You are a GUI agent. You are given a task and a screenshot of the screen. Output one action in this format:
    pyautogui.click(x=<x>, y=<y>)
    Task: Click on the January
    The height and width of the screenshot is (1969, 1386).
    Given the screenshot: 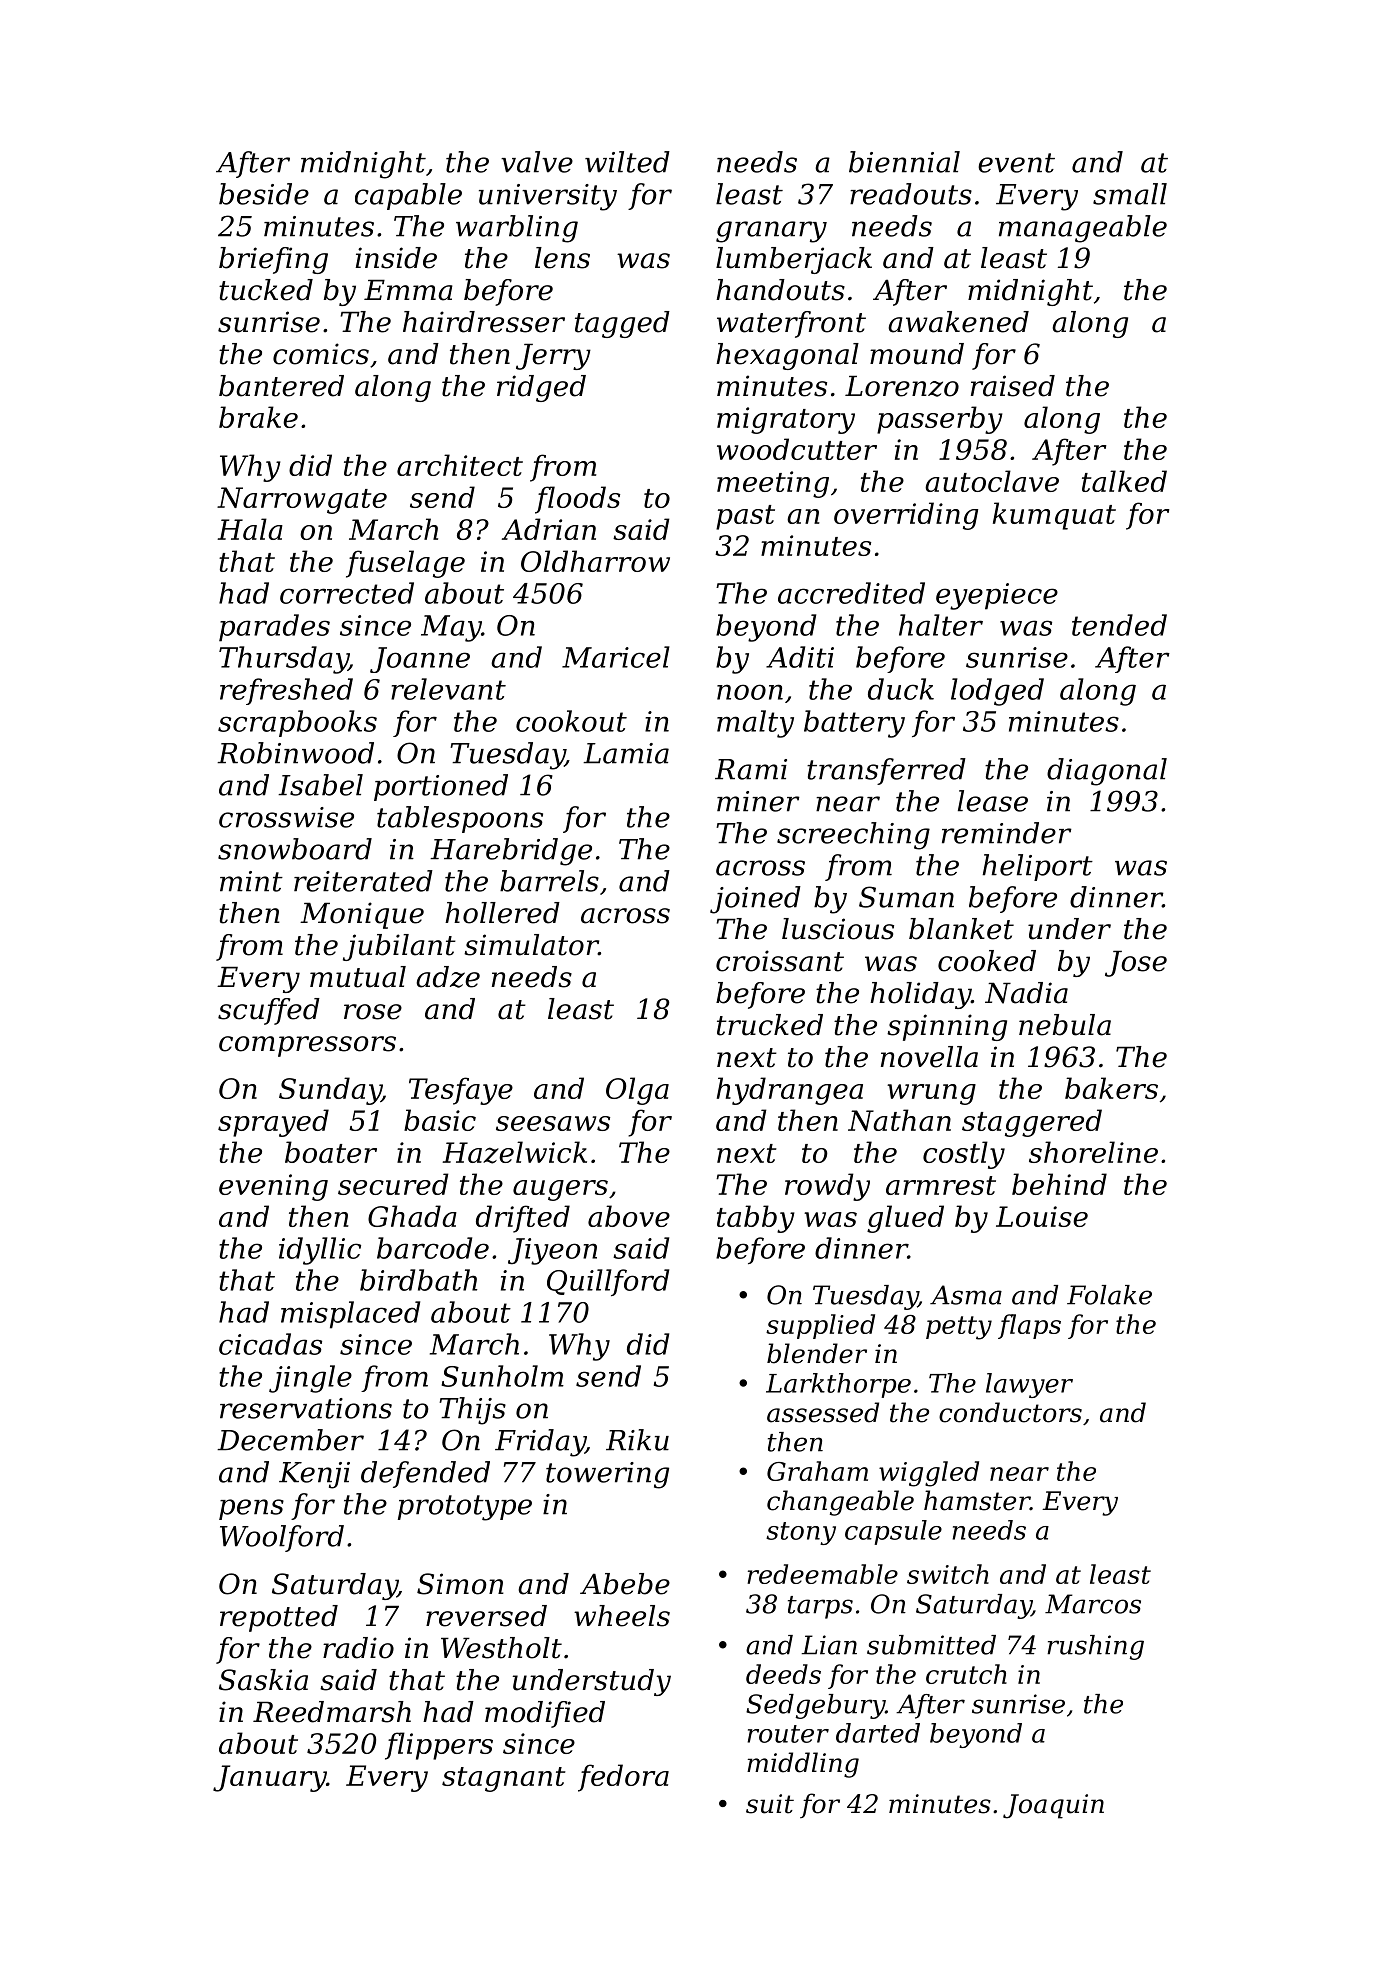 What is the action you would take?
    pyautogui.click(x=270, y=1778)
